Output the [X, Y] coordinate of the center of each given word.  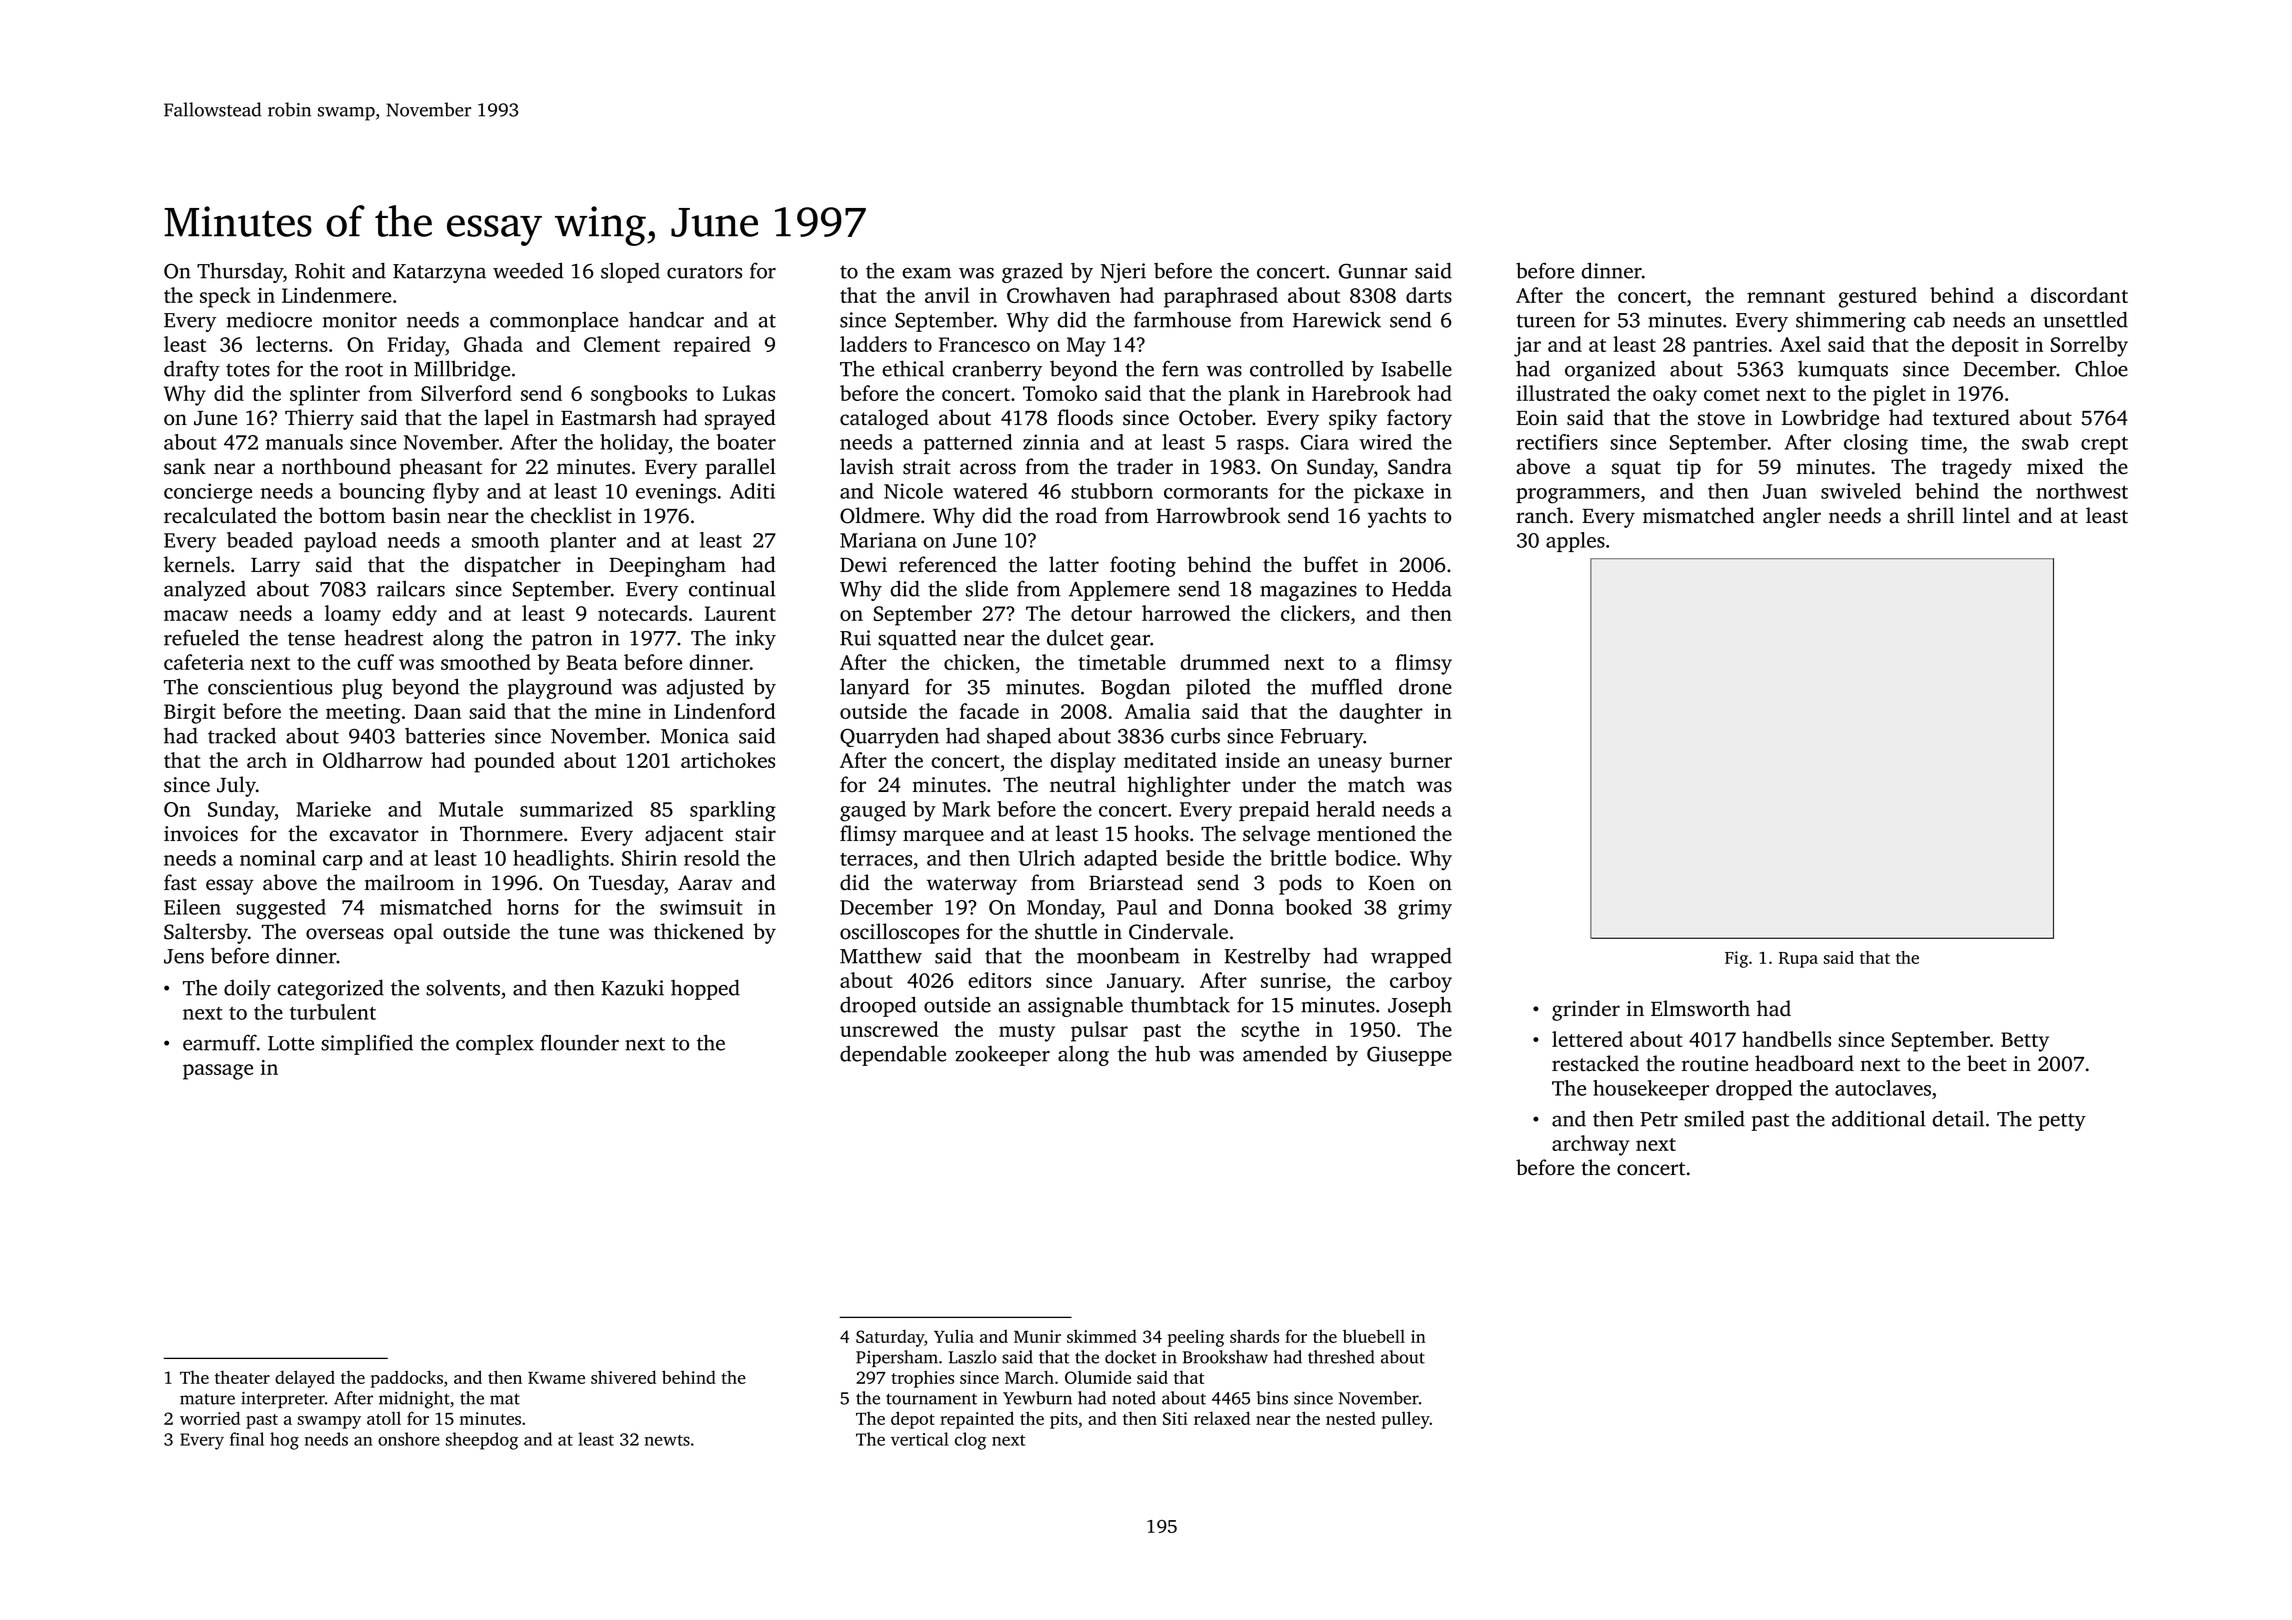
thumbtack [1180, 1004]
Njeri [1123, 273]
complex [495, 1045]
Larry [275, 567]
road [1076, 515]
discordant [2079, 295]
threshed [1341, 1357]
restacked [1595, 1063]
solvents [463, 987]
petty [2062, 1122]
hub [1172, 1053]
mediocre [269, 319]
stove [1721, 419]
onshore [409, 1439]
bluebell [1374, 1336]
